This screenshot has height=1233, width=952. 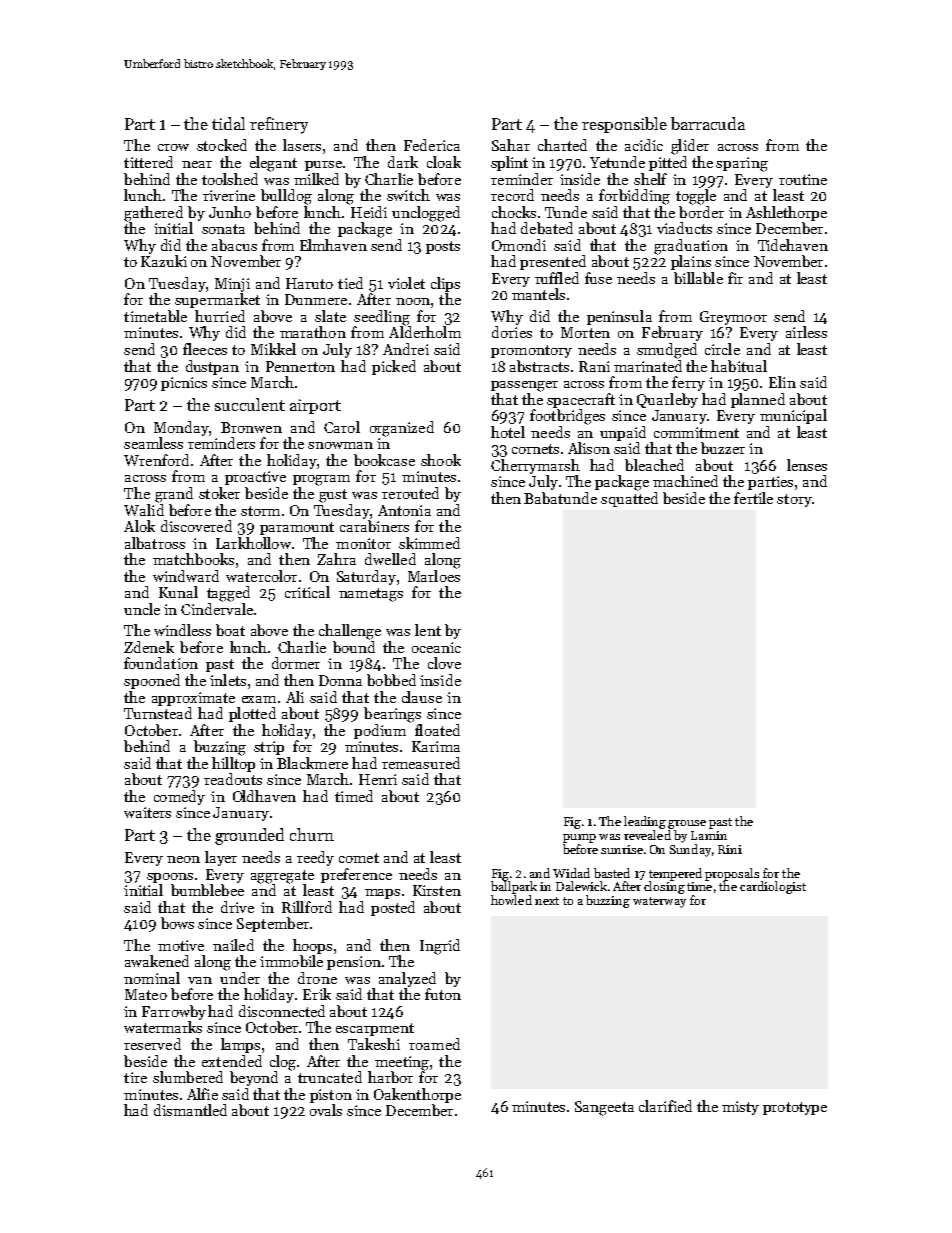 What do you see at coordinates (708, 123) in the screenshot?
I see `barracuda` at bounding box center [708, 123].
